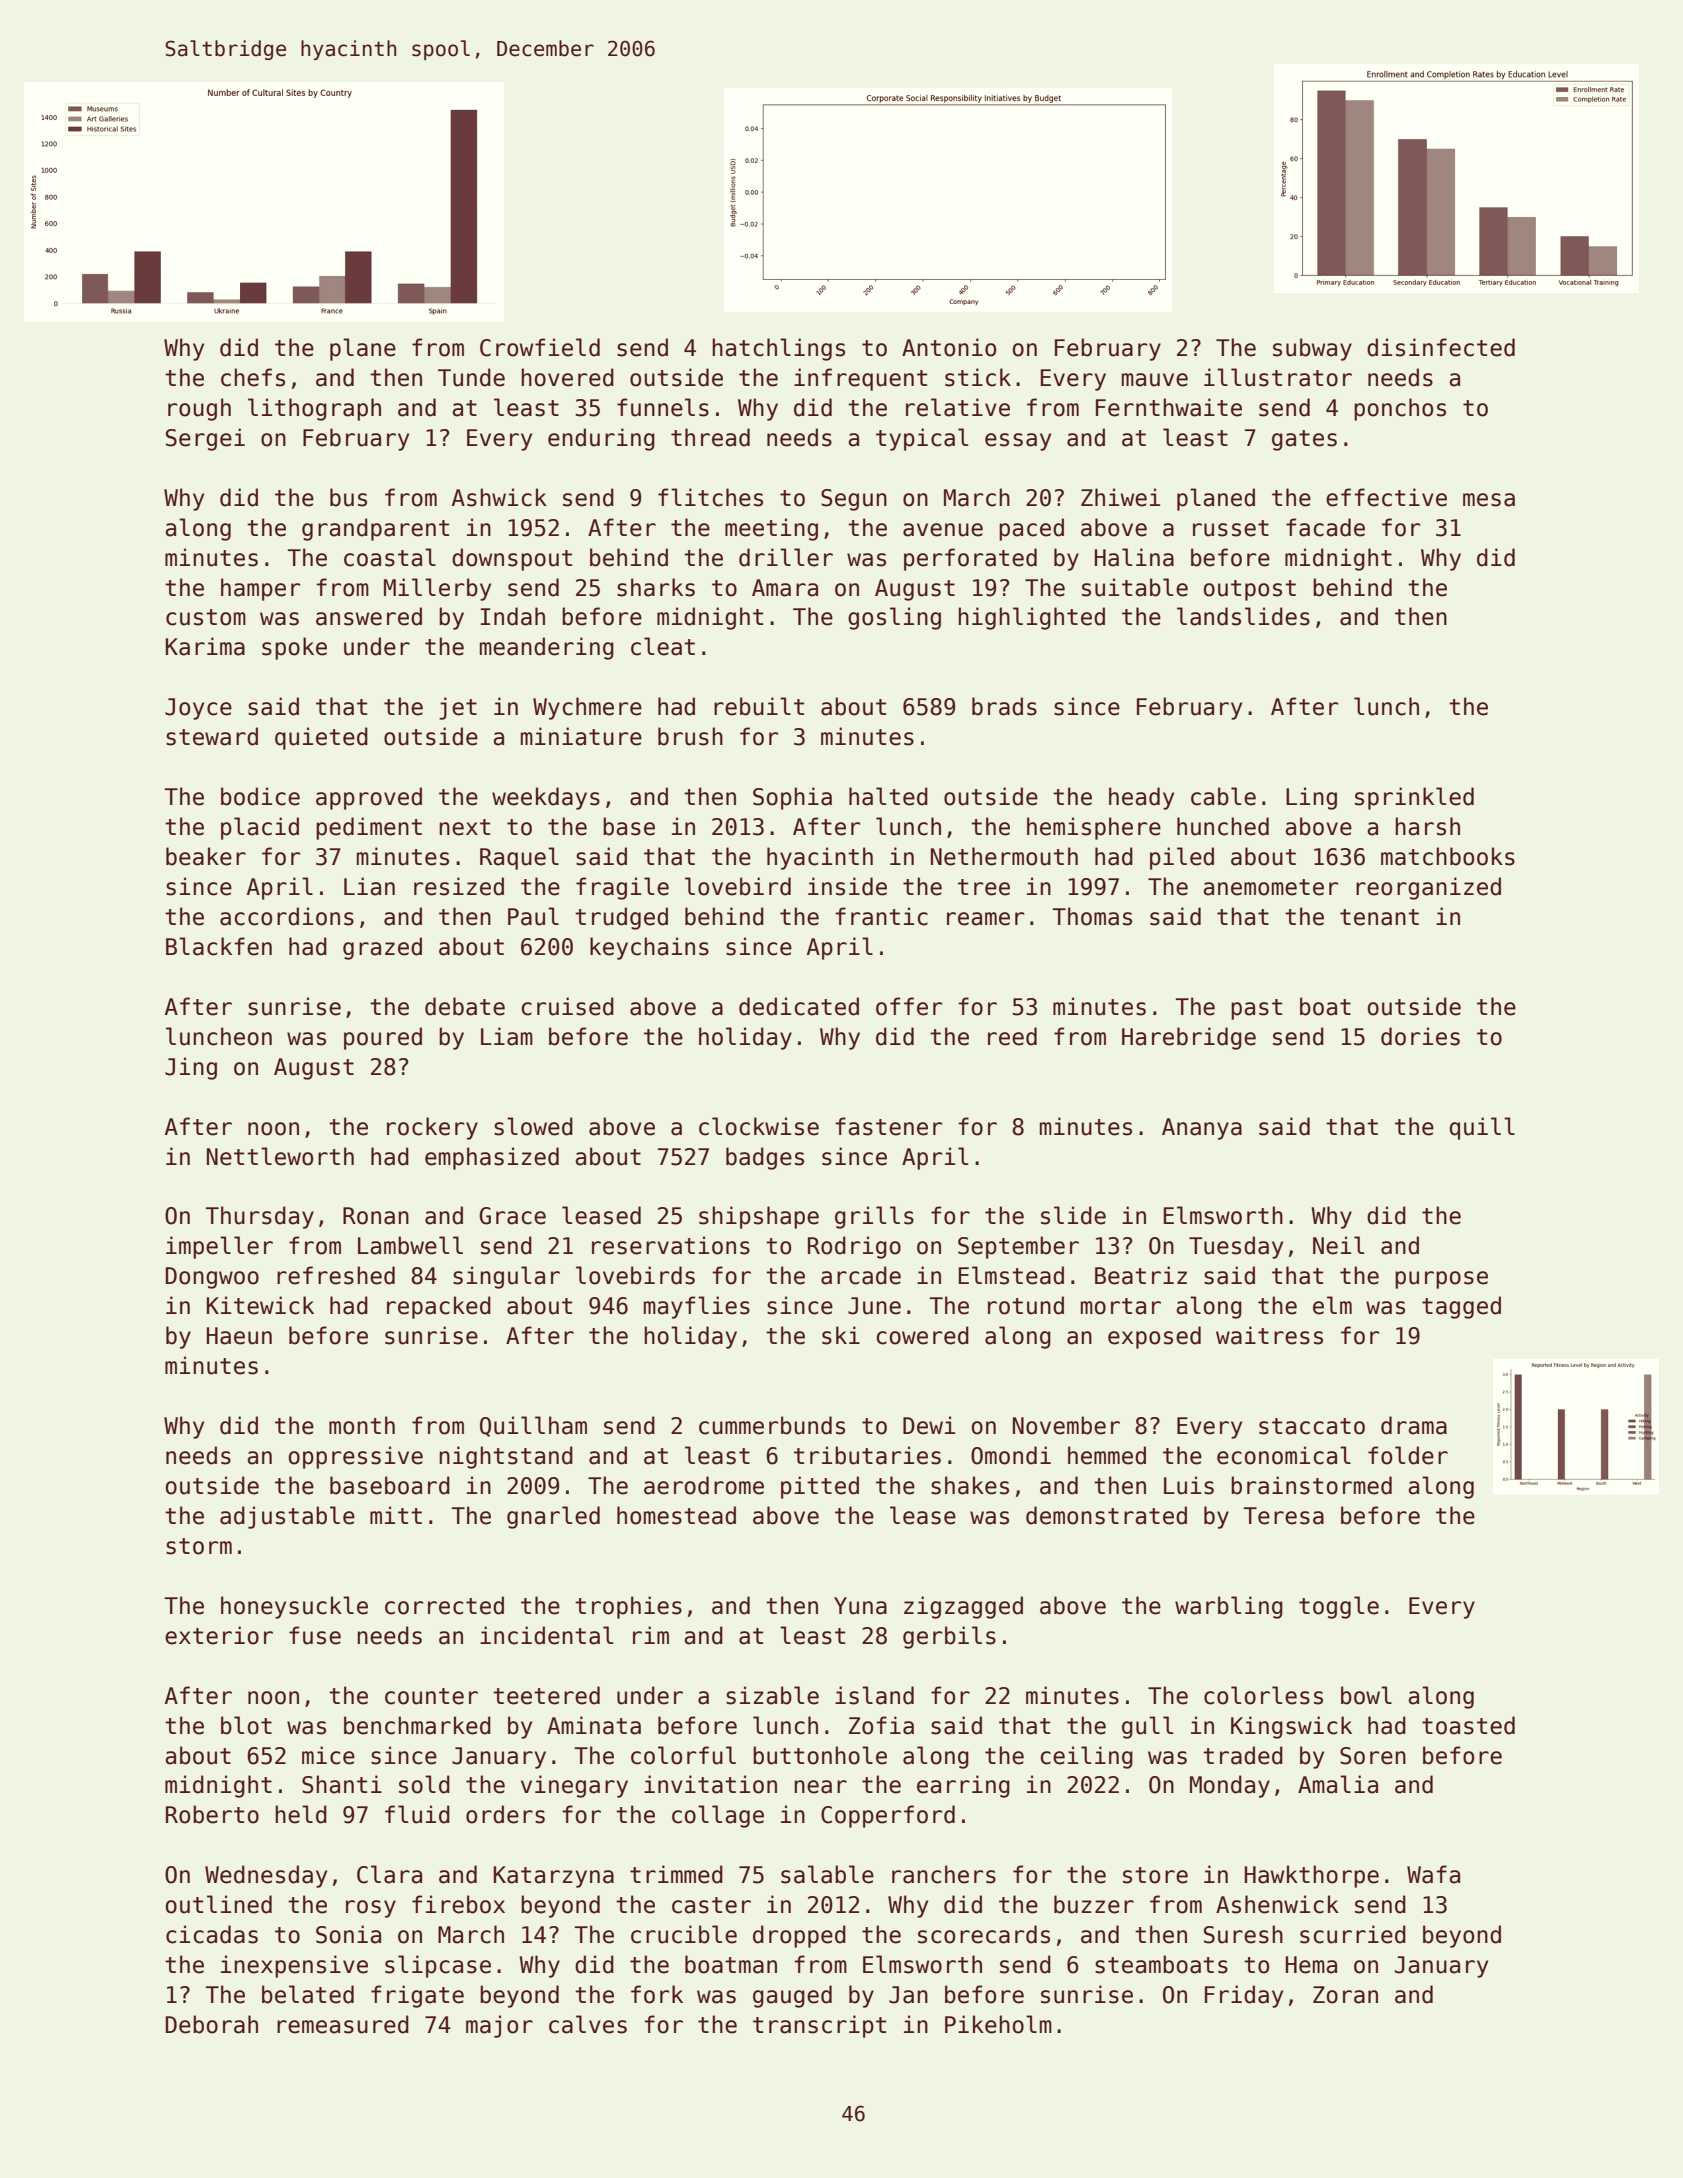 This document has height=2178, width=1683. I want to click on shakes, so click(970, 1485).
